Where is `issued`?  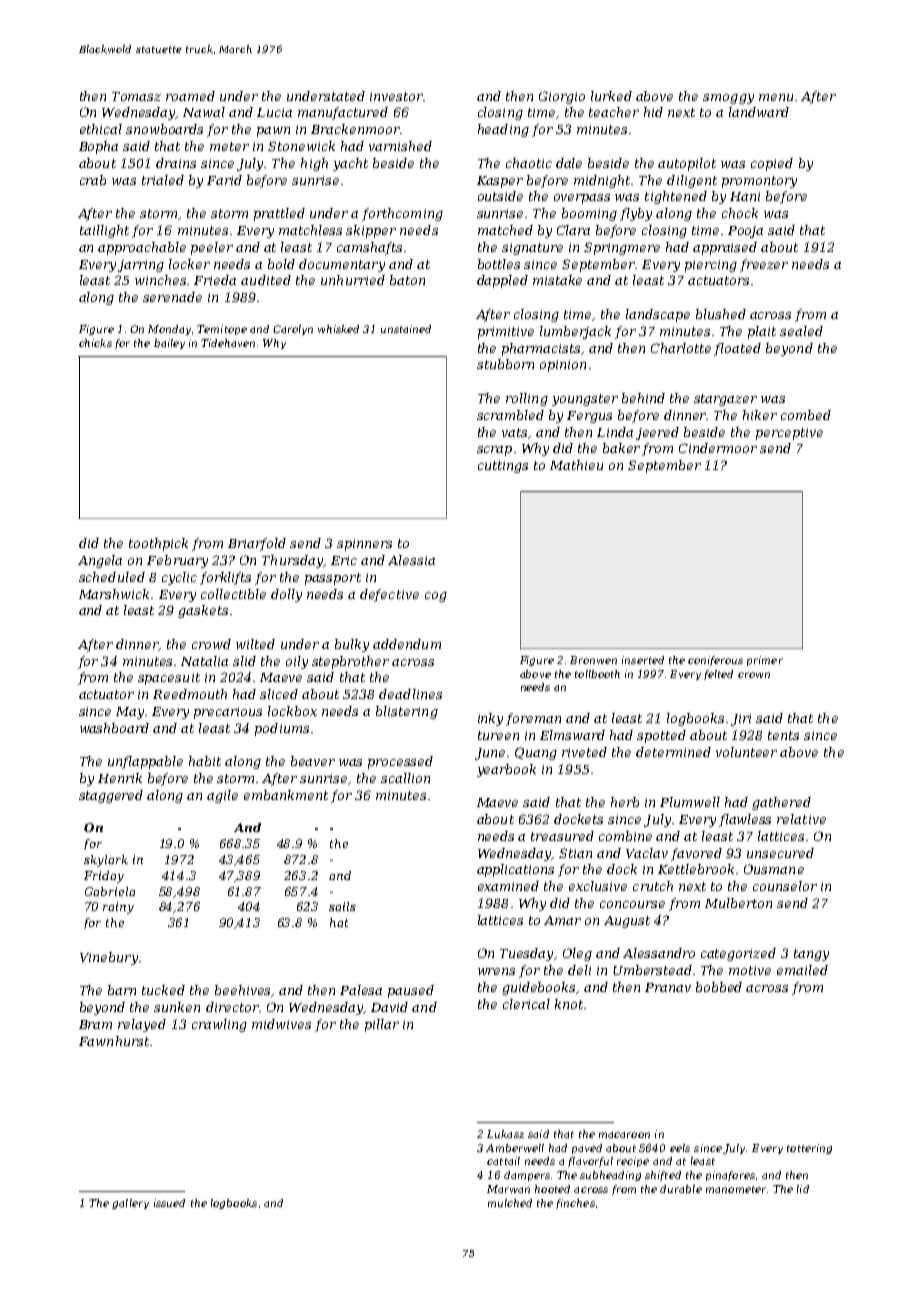
issued is located at coordinates (169, 1203).
